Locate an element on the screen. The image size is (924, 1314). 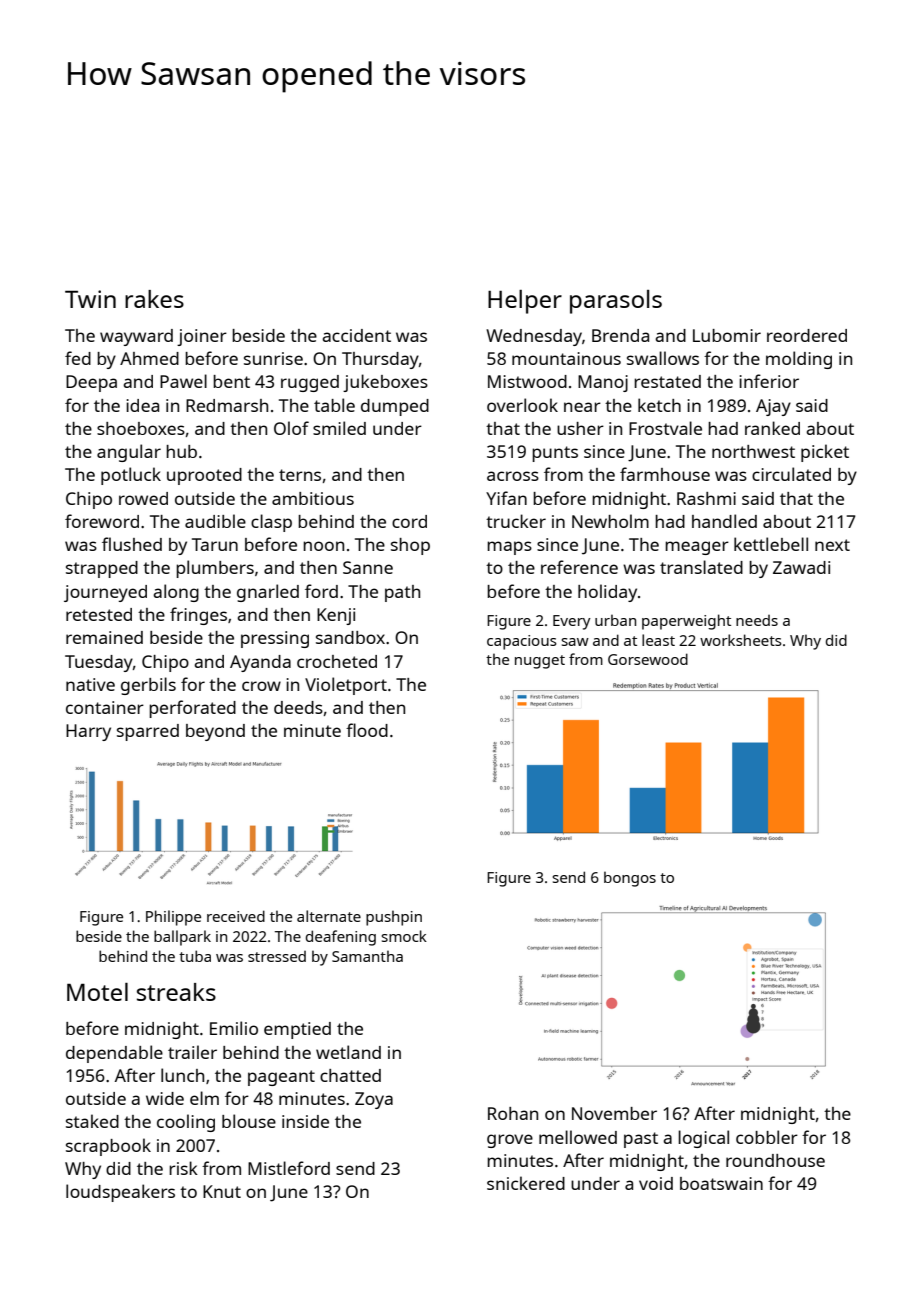
flood is located at coordinates (367, 730).
